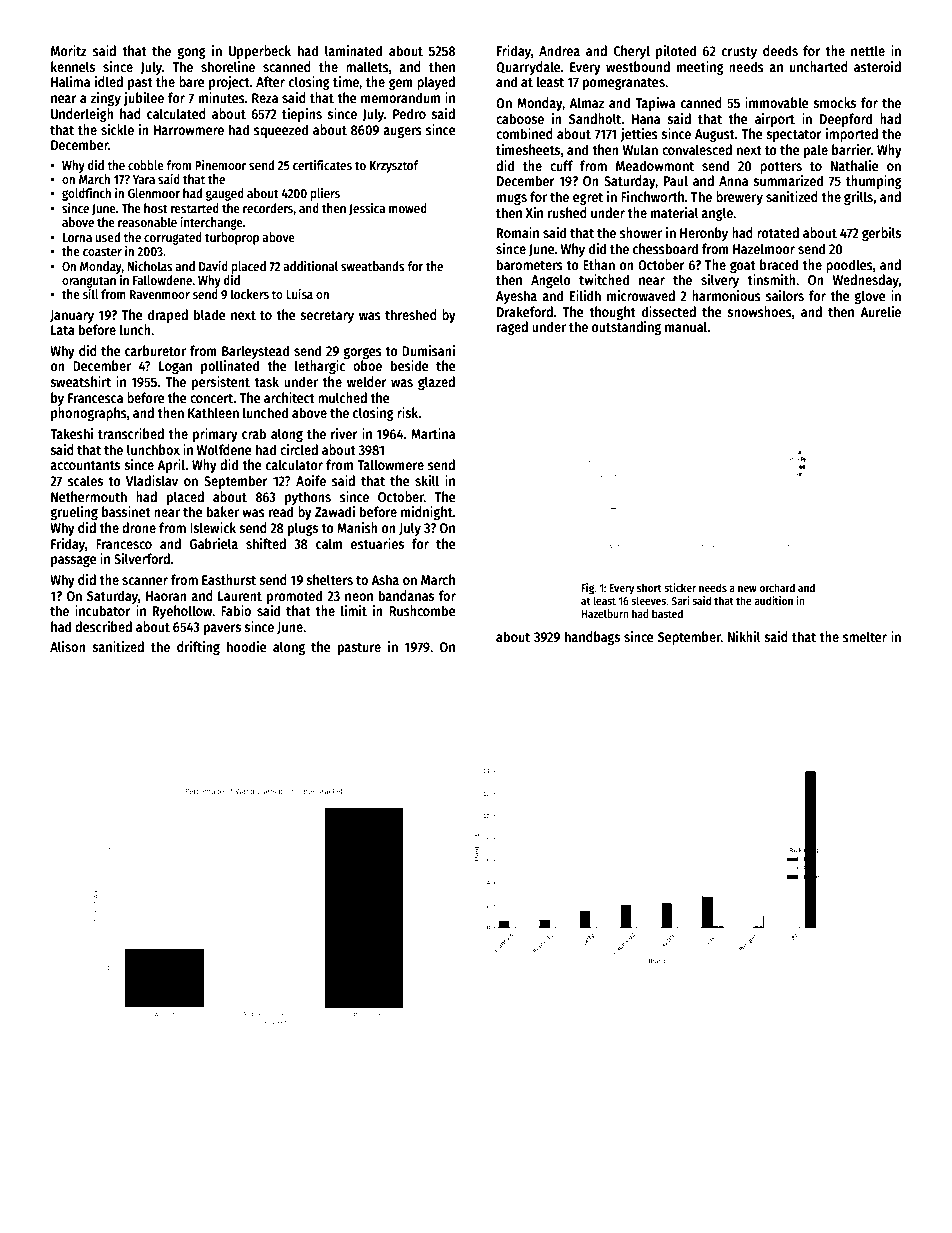 Image resolution: width=952 pixels, height=1233 pixels. I want to click on Krzysztof, so click(394, 166).
